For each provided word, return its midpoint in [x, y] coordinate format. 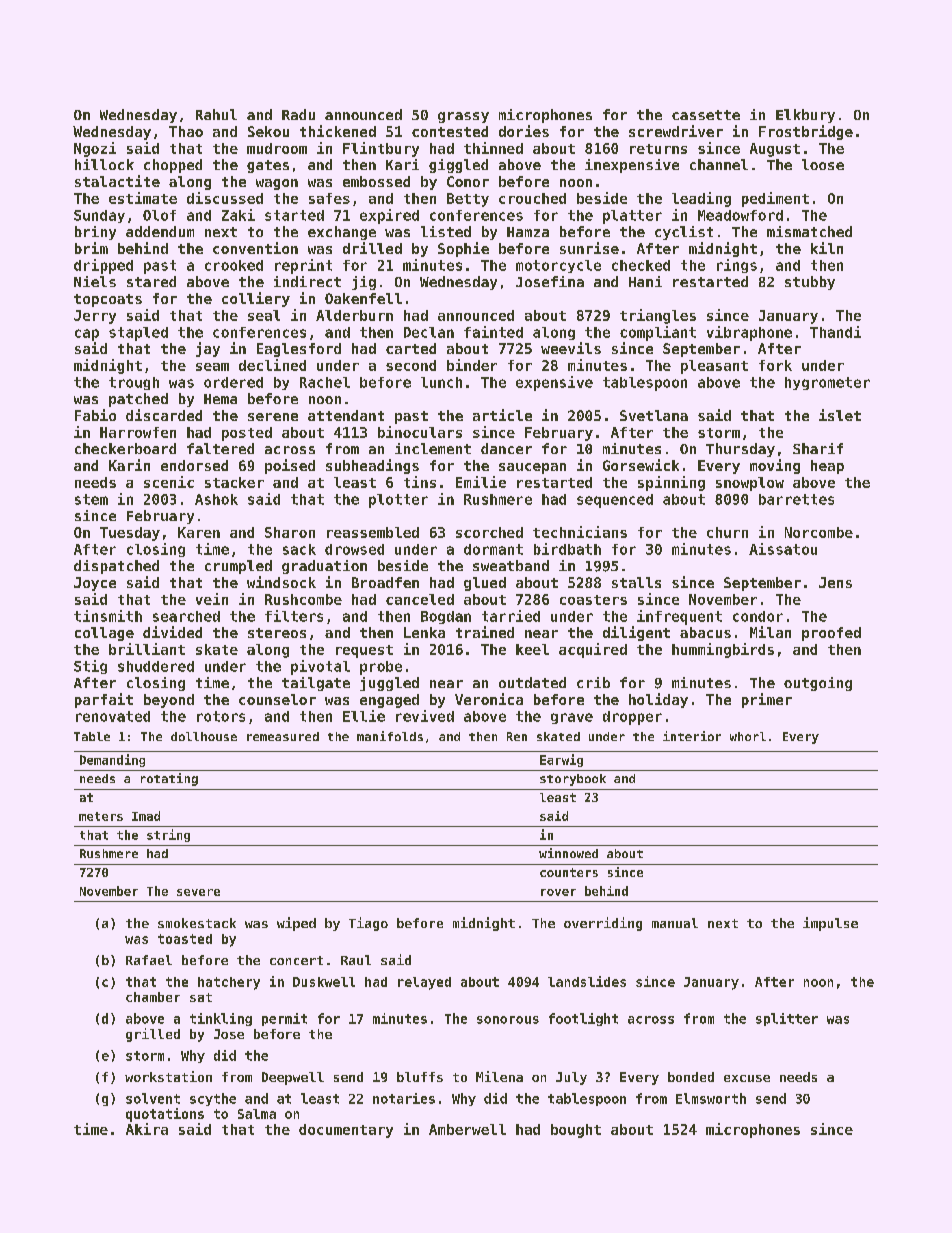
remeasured [283, 736]
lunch [441, 382]
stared [151, 281]
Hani [645, 281]
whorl [748, 736]
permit [284, 1019]
